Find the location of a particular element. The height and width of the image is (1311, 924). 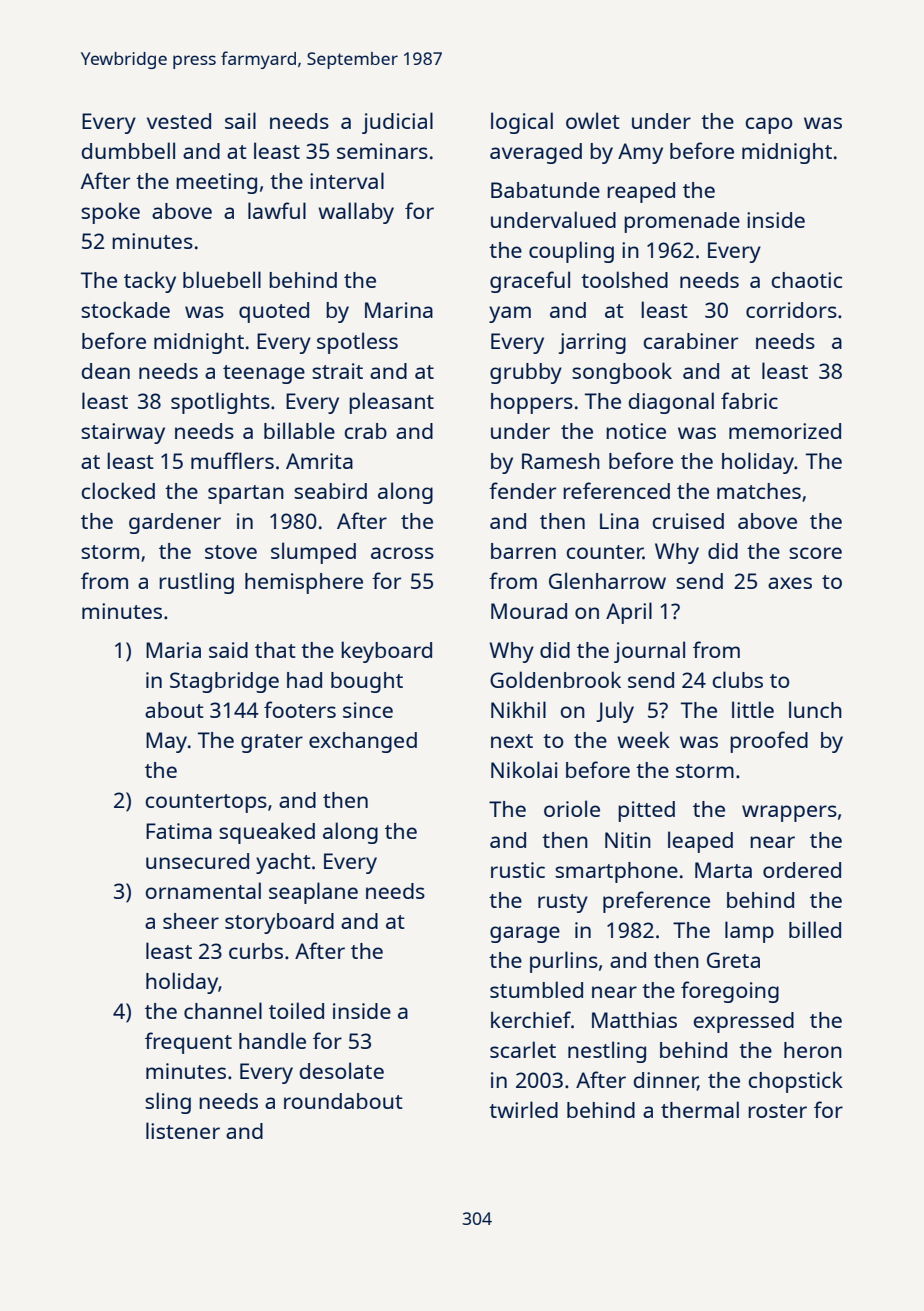

fender is located at coordinates (522, 490).
